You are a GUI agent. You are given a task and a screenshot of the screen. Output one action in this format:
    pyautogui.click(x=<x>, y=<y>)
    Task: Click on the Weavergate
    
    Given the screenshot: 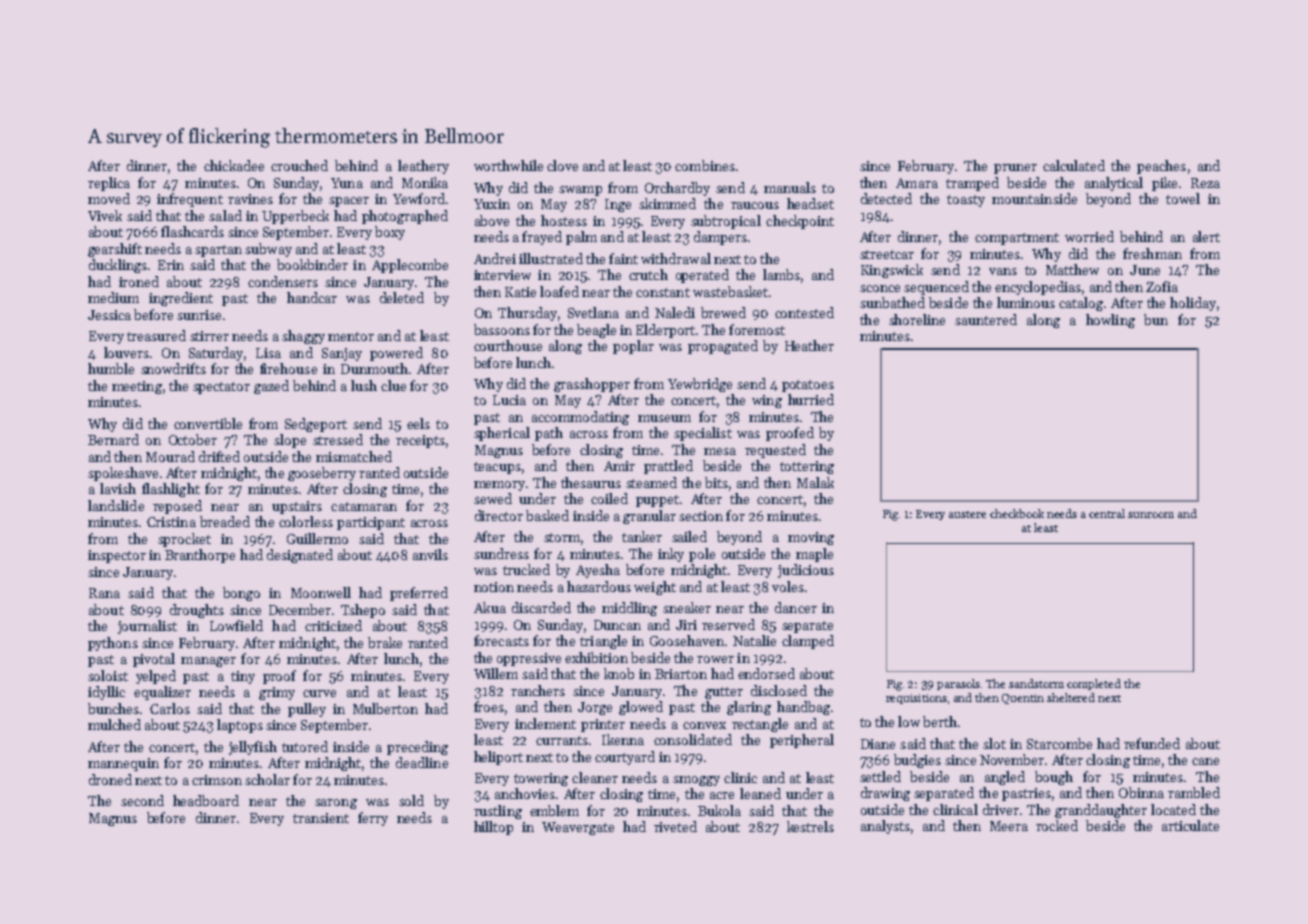 What is the action you would take?
    pyautogui.click(x=578, y=828)
